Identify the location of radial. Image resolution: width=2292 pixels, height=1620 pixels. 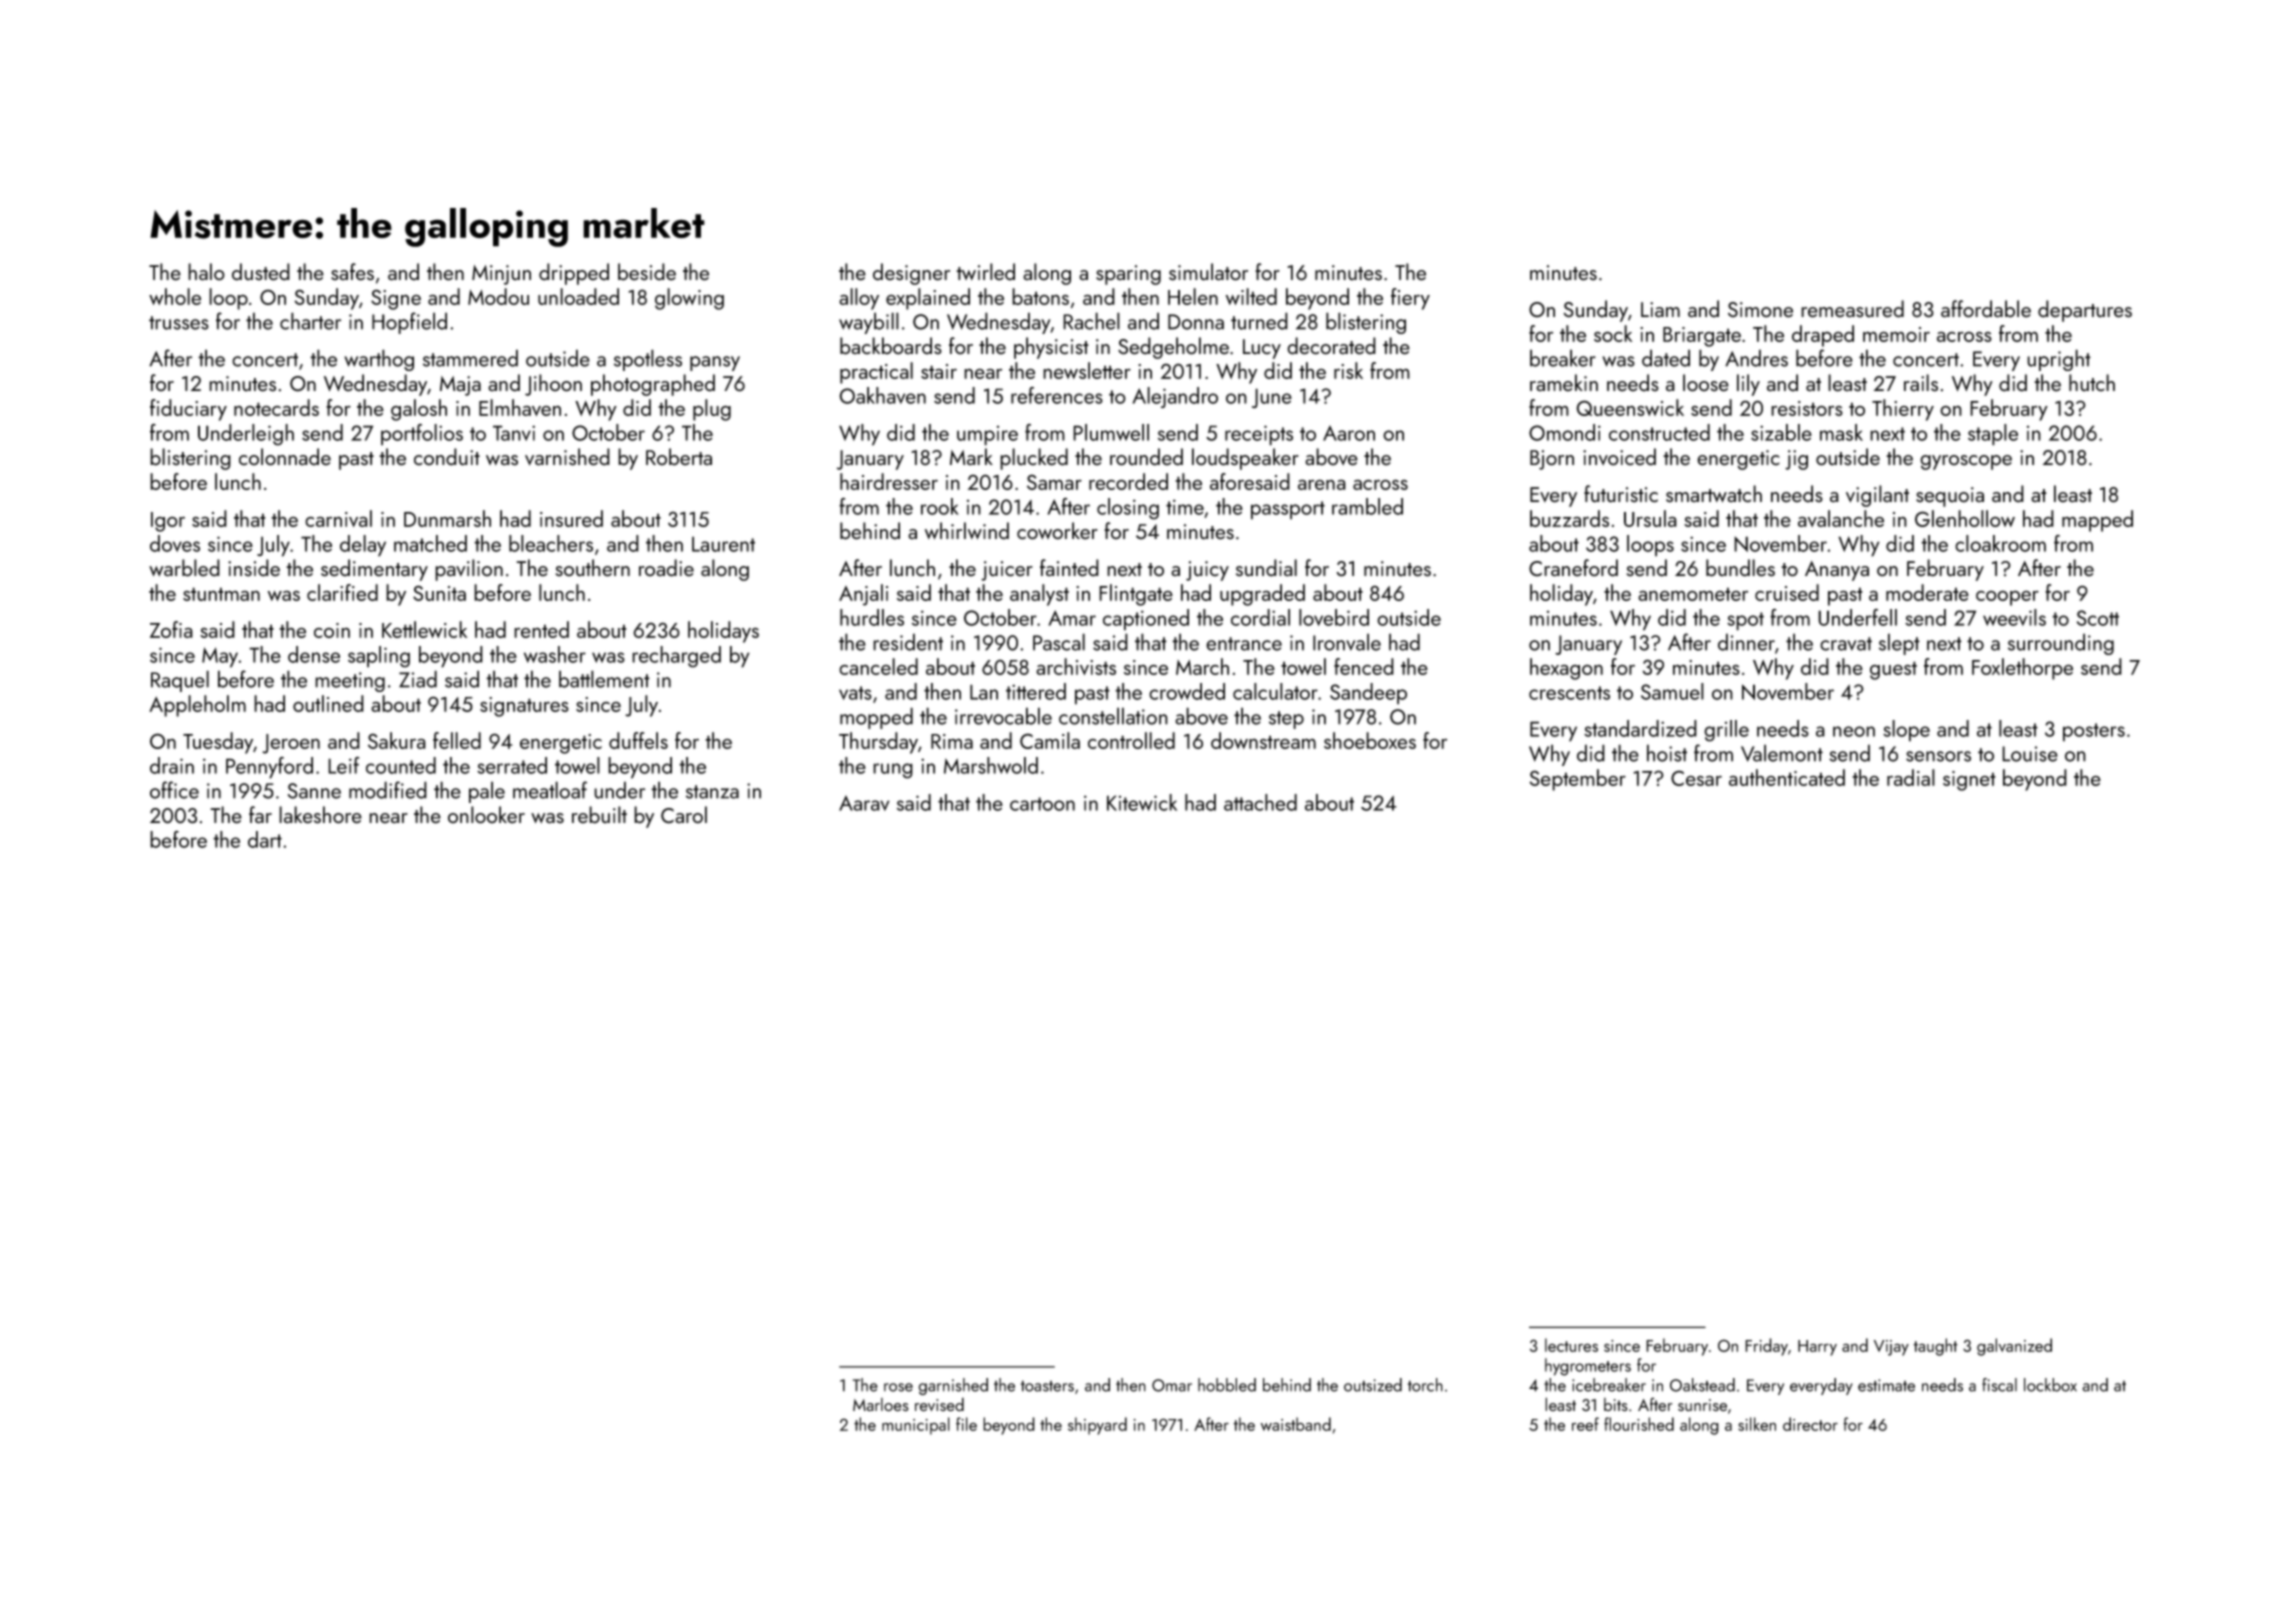
(1911, 777).
